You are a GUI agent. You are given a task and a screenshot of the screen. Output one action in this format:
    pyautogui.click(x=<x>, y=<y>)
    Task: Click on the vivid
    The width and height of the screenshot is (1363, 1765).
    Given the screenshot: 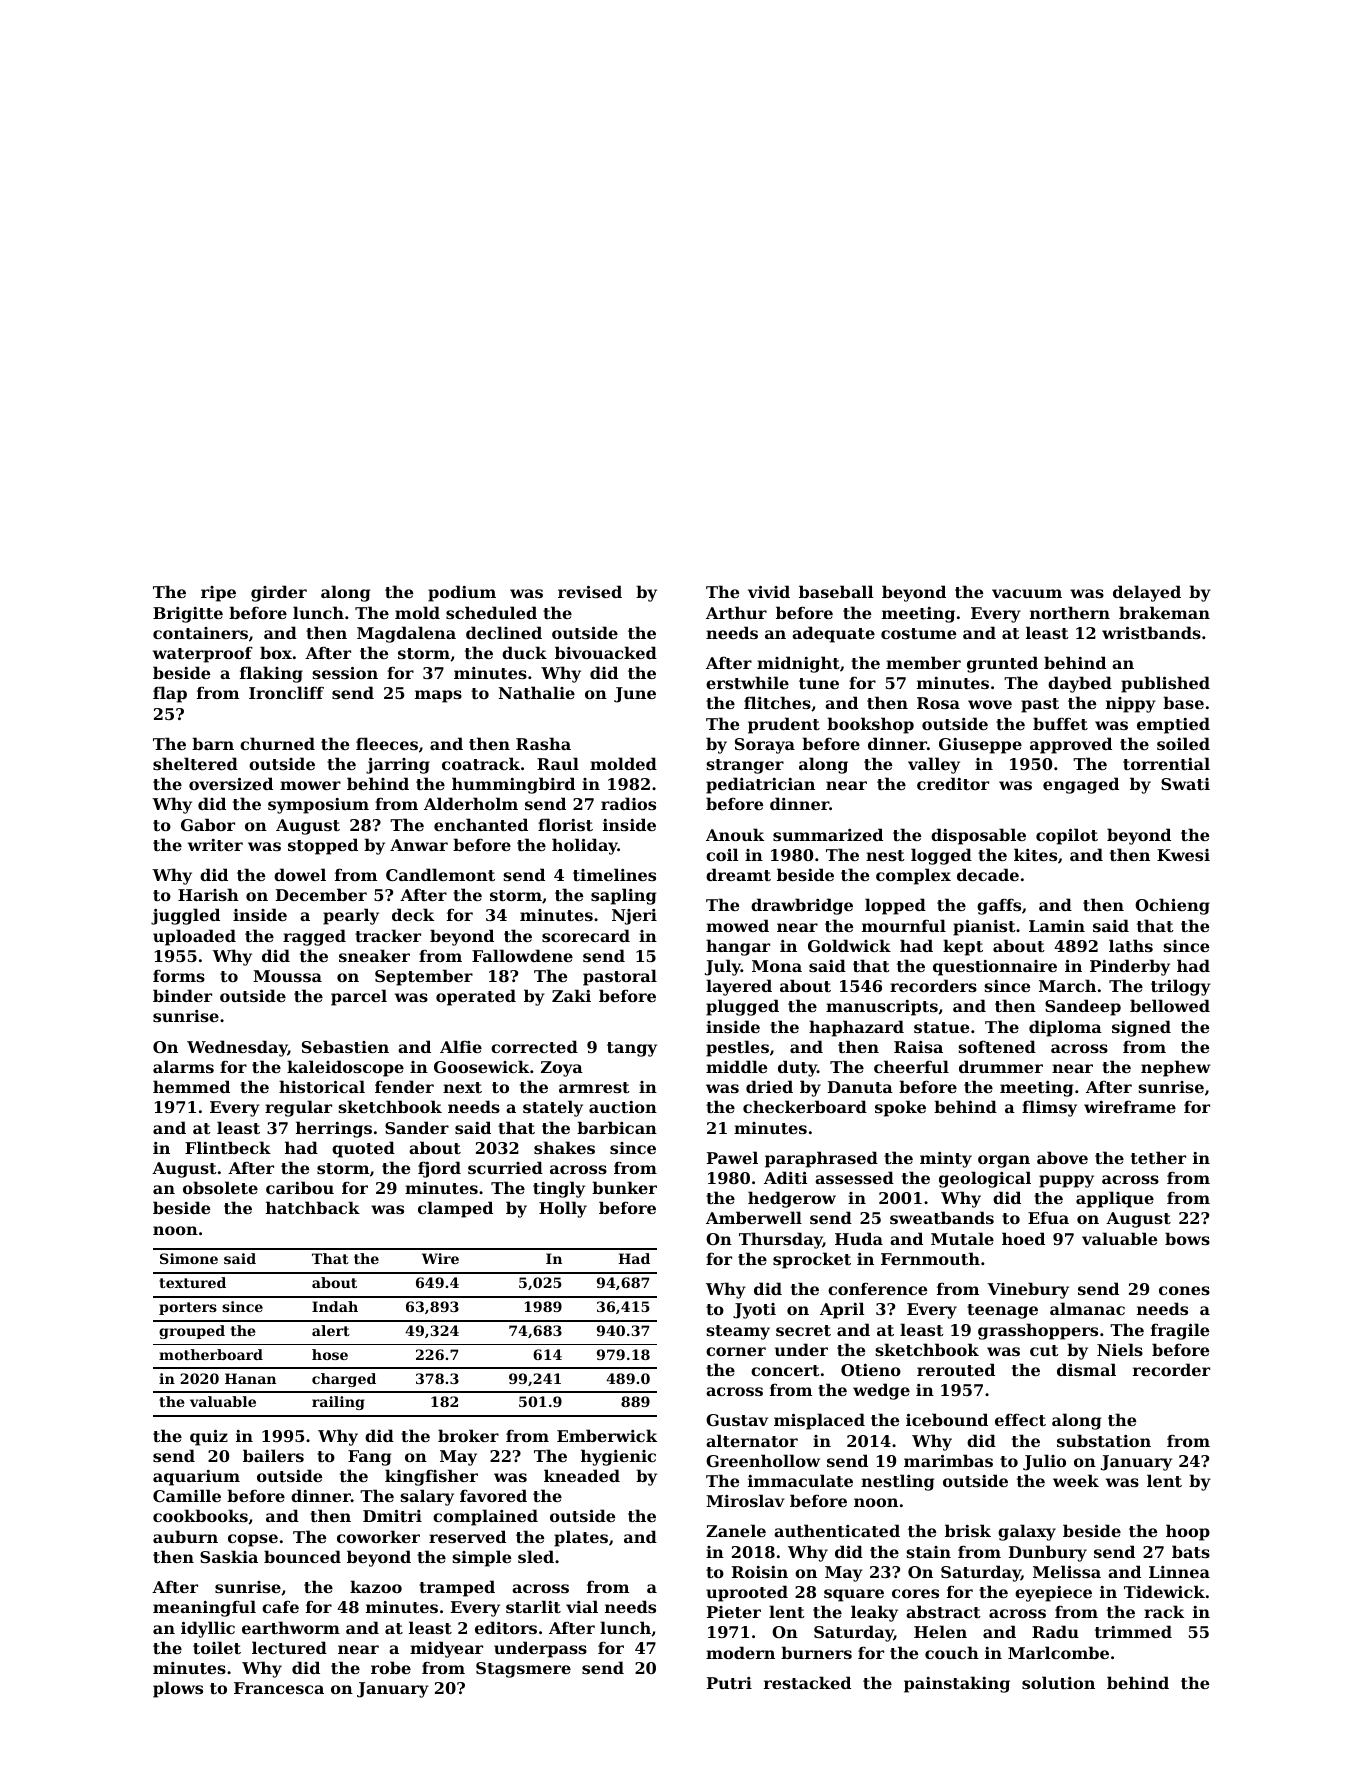 What is the action you would take?
    pyautogui.click(x=769, y=591)
